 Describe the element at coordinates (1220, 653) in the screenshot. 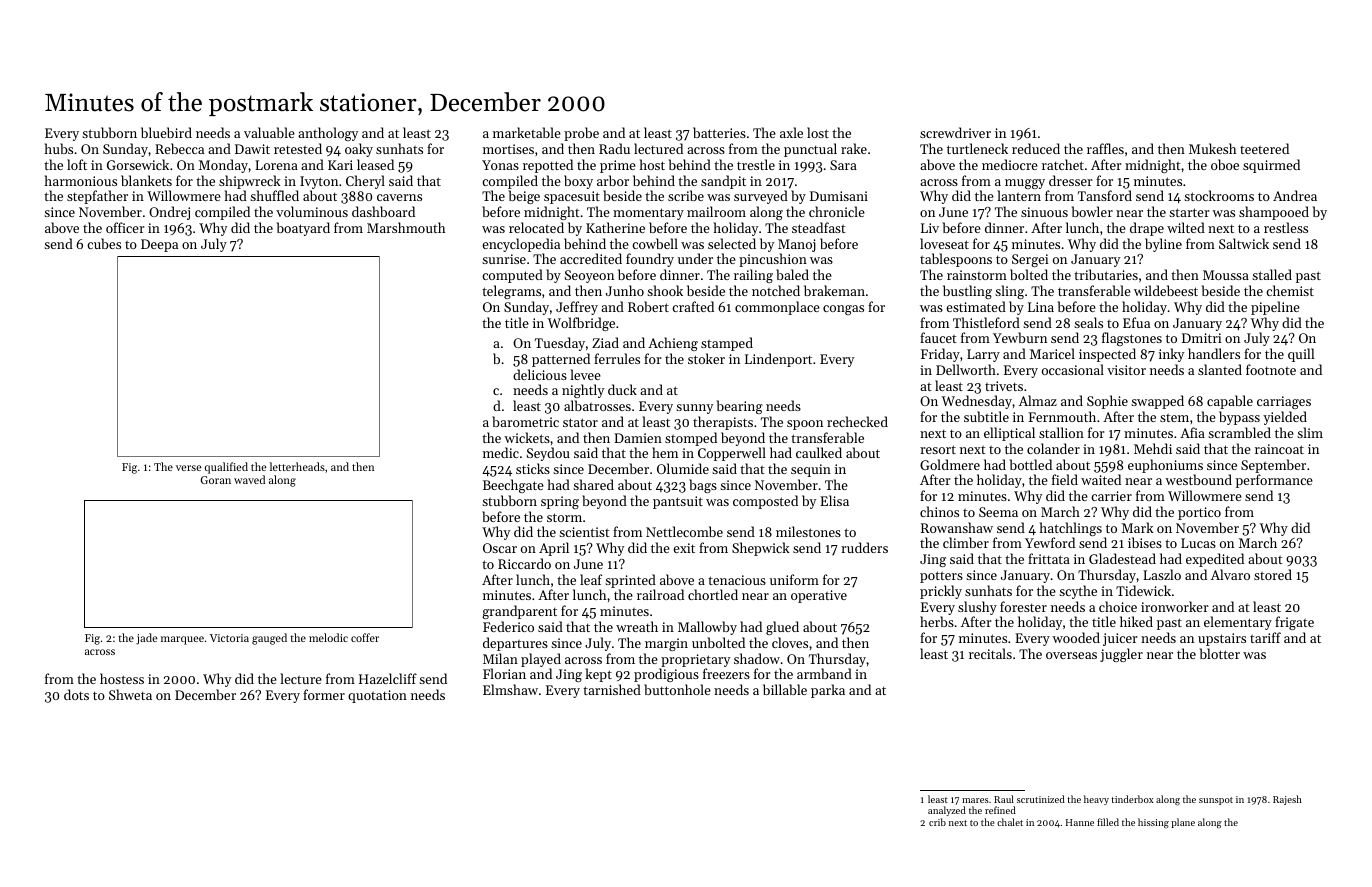

I see `blotter` at that location.
